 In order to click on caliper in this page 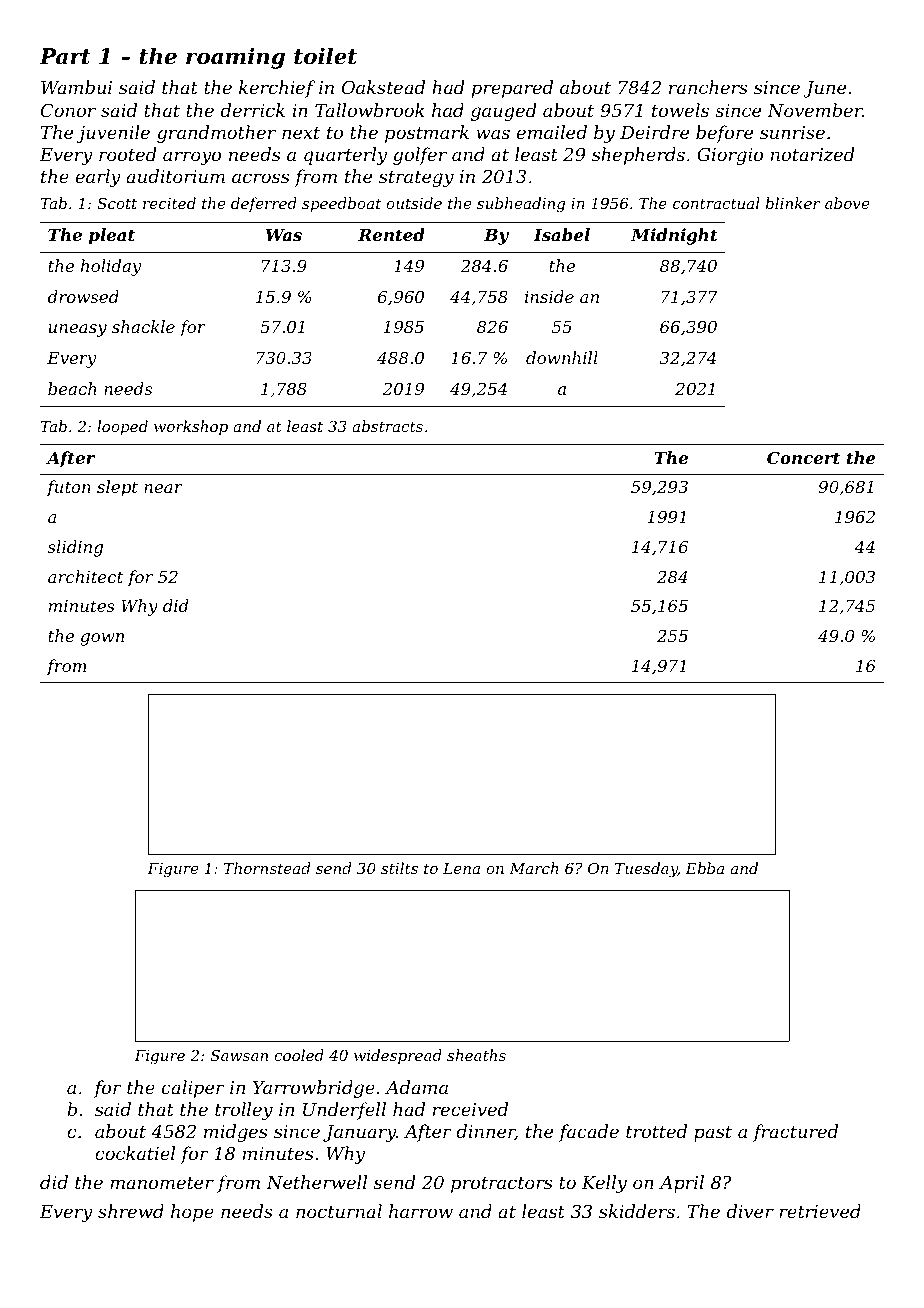, I will do `click(193, 1089)`.
